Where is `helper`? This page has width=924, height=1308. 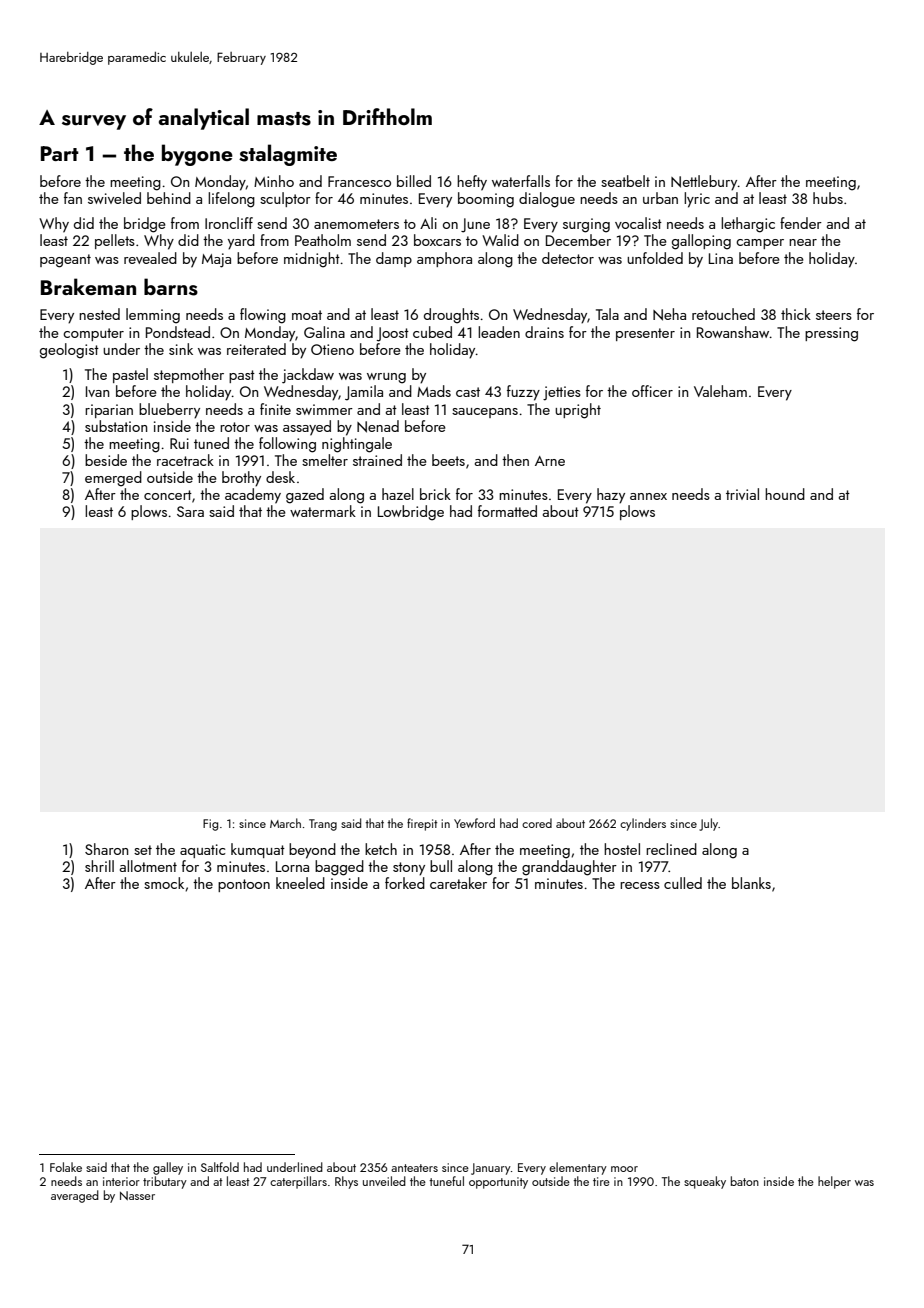
helper is located at coordinates (834, 1182).
